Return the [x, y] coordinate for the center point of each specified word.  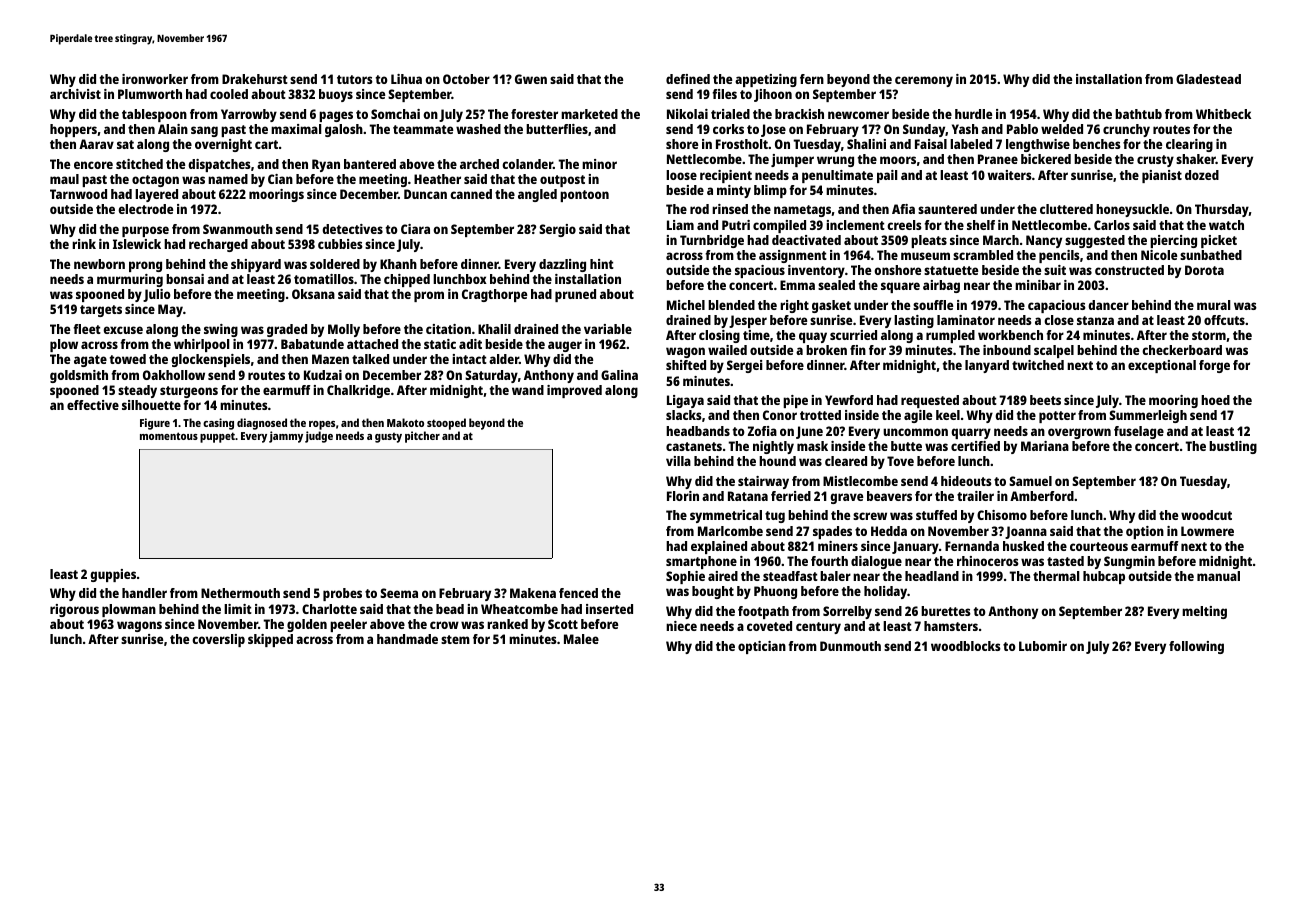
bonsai [185, 279]
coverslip [218, 640]
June [809, 432]
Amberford [1042, 496]
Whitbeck [1223, 114]
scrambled [983, 255]
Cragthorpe [494, 295]
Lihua [406, 79]
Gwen [531, 79]
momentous [169, 436]
